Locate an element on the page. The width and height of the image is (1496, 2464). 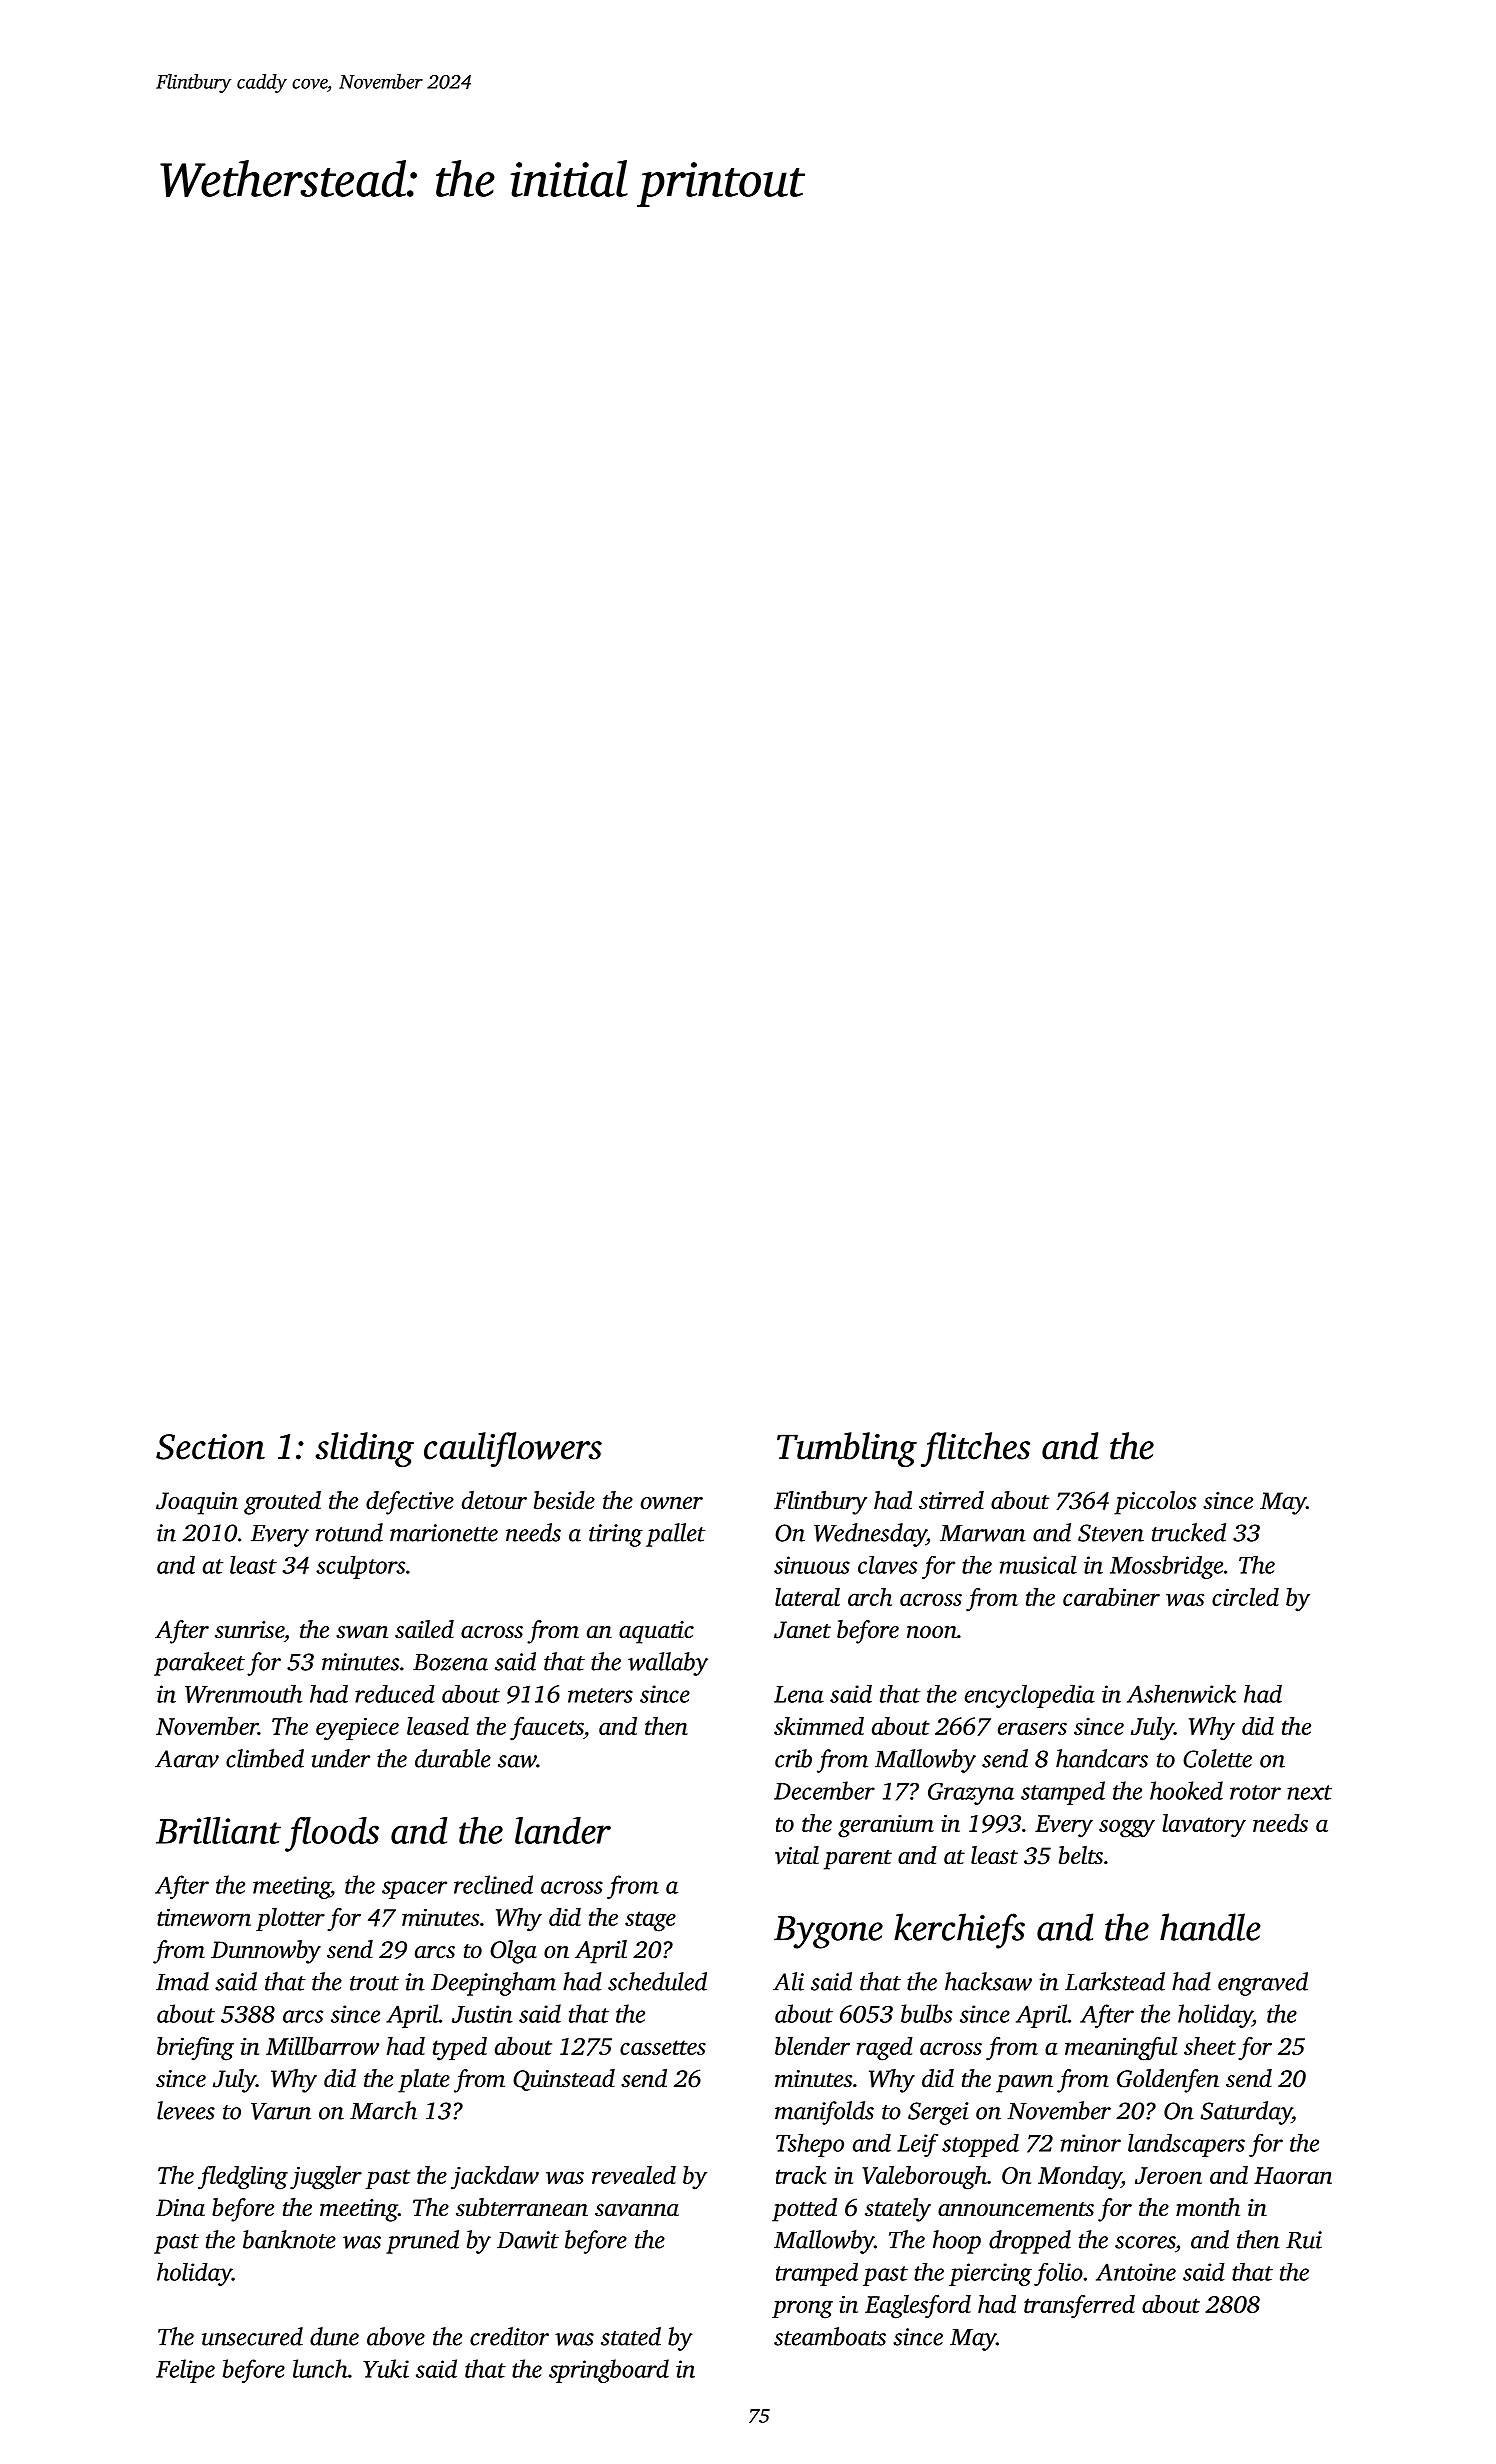
dune is located at coordinates (334, 2336).
